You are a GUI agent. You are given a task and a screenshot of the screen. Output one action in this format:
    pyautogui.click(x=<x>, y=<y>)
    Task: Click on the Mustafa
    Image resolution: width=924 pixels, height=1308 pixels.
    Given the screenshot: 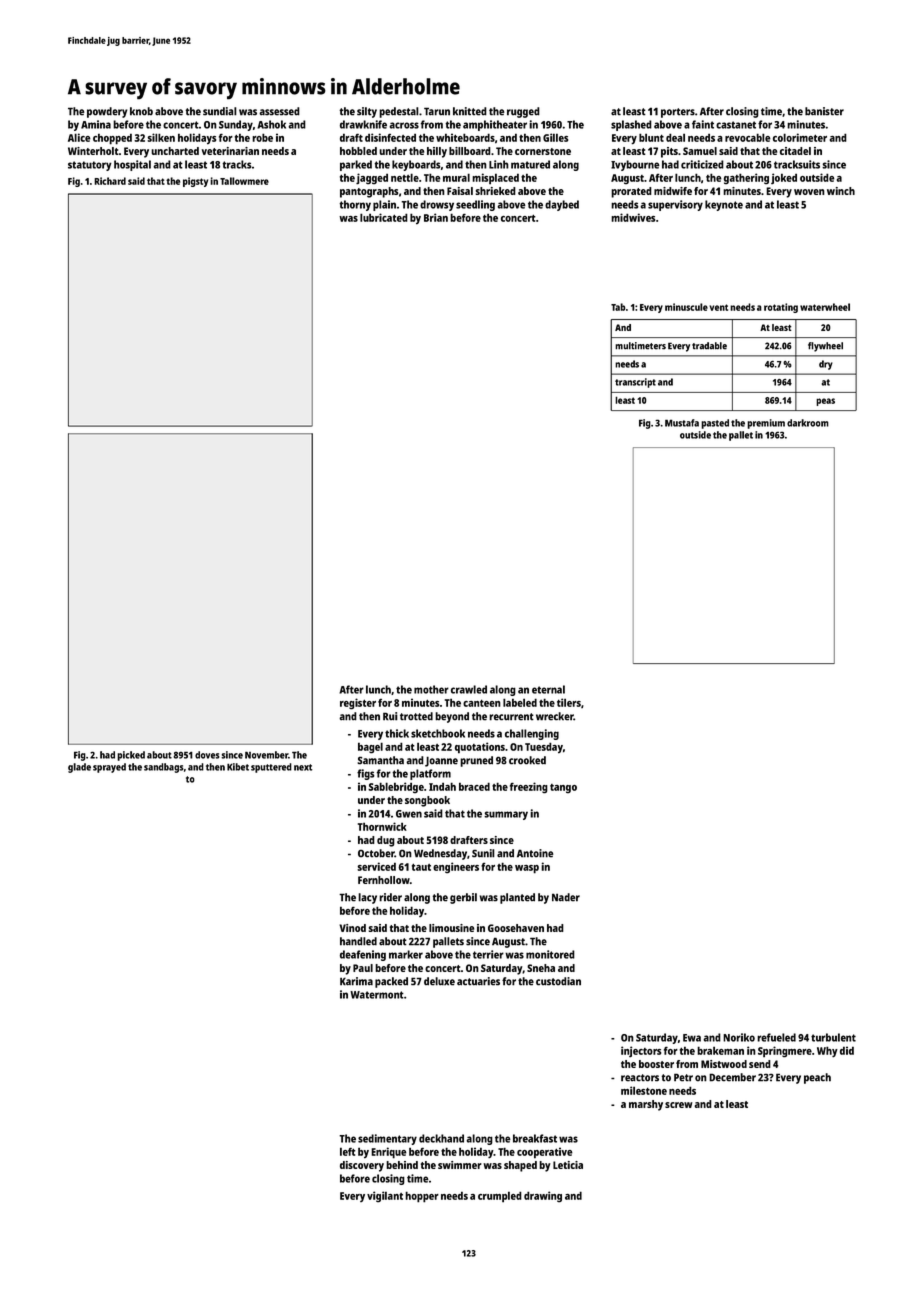 What is the action you would take?
    pyautogui.click(x=682, y=423)
